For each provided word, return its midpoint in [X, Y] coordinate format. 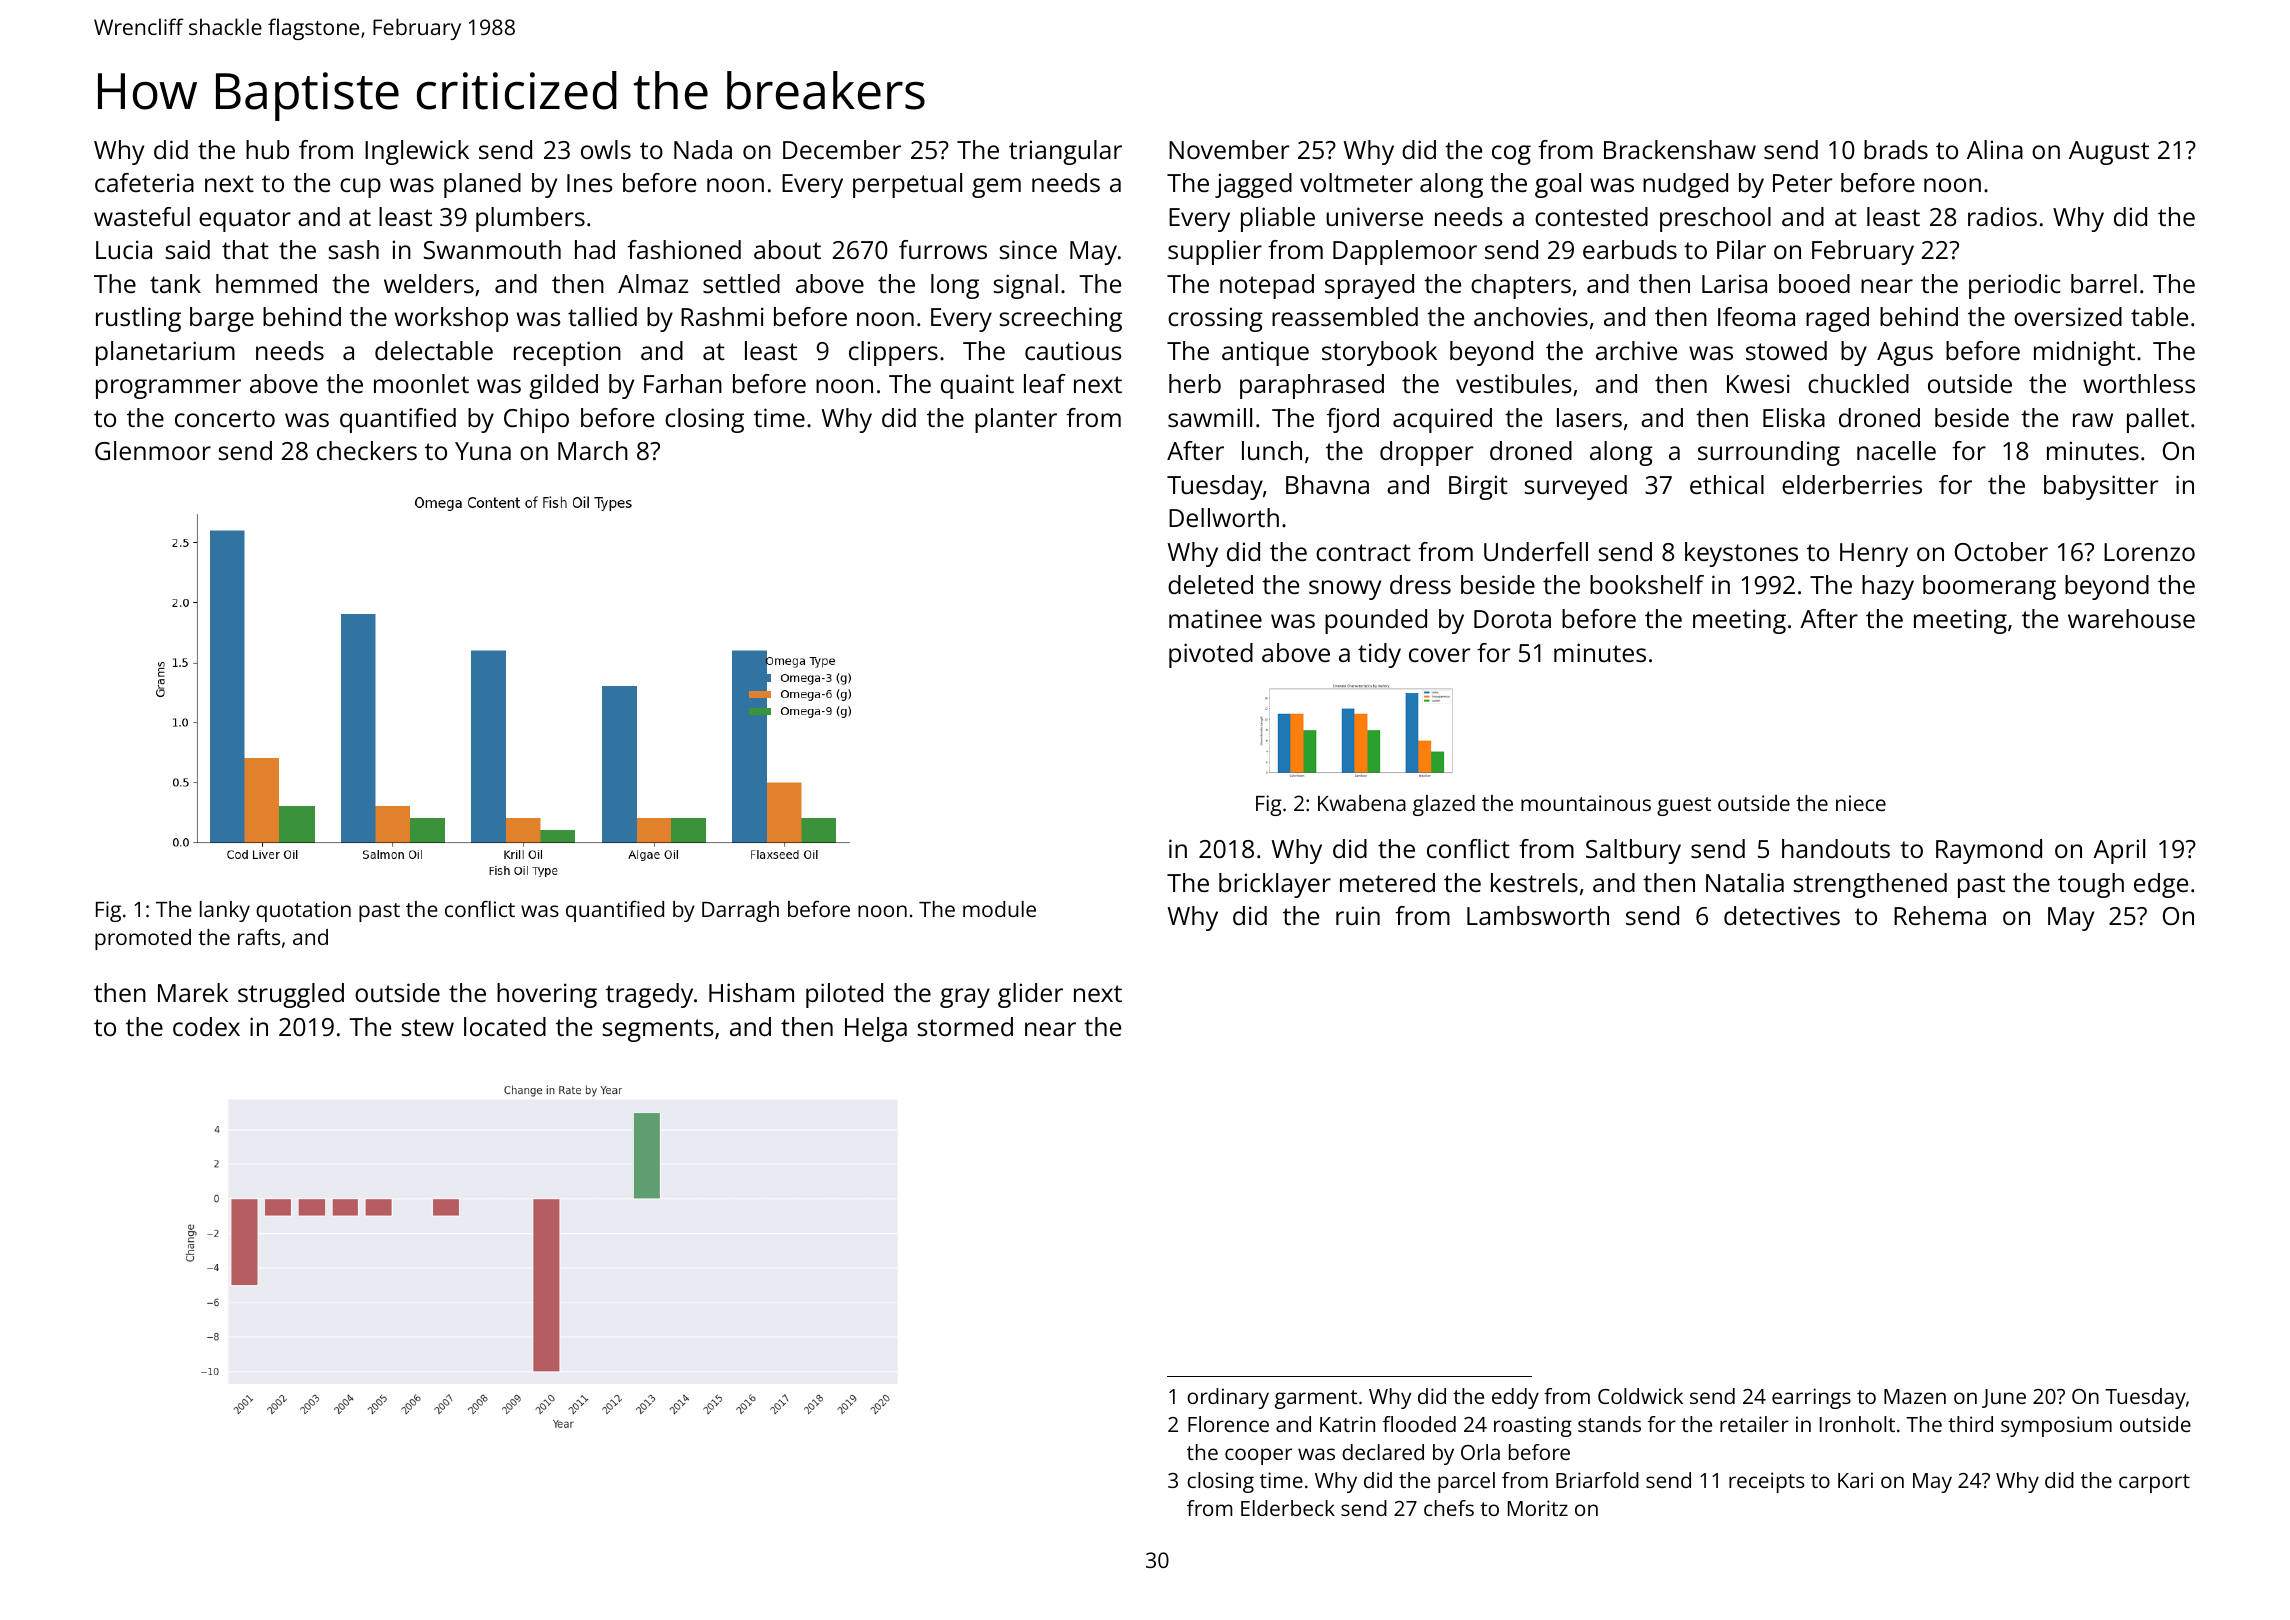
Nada [703, 149]
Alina [1995, 149]
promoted [143, 939]
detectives [1782, 915]
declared [1383, 1452]
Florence [1228, 1424]
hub [267, 149]
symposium [2056, 1426]
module [999, 909]
